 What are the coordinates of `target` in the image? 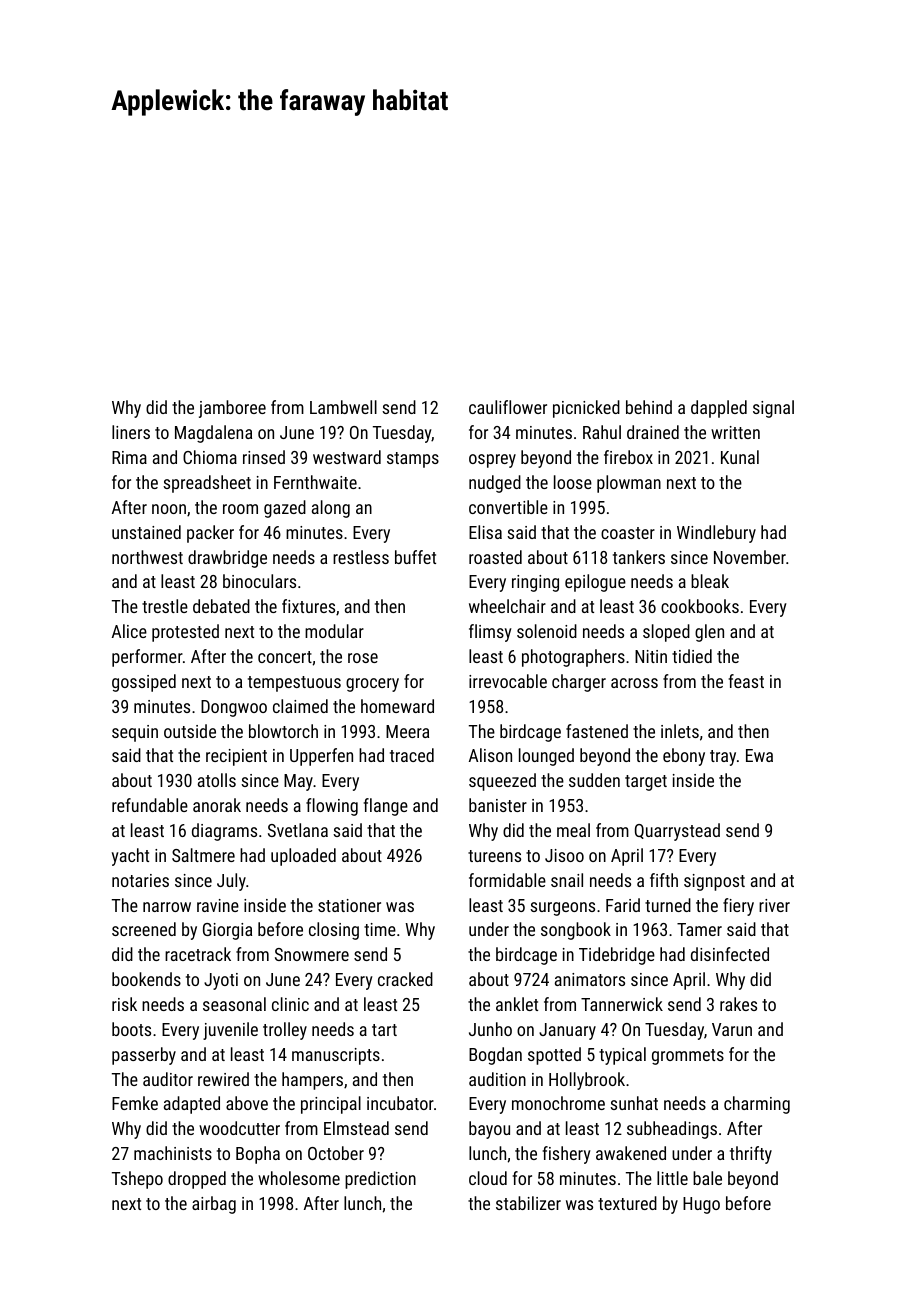 It's located at (646, 783).
